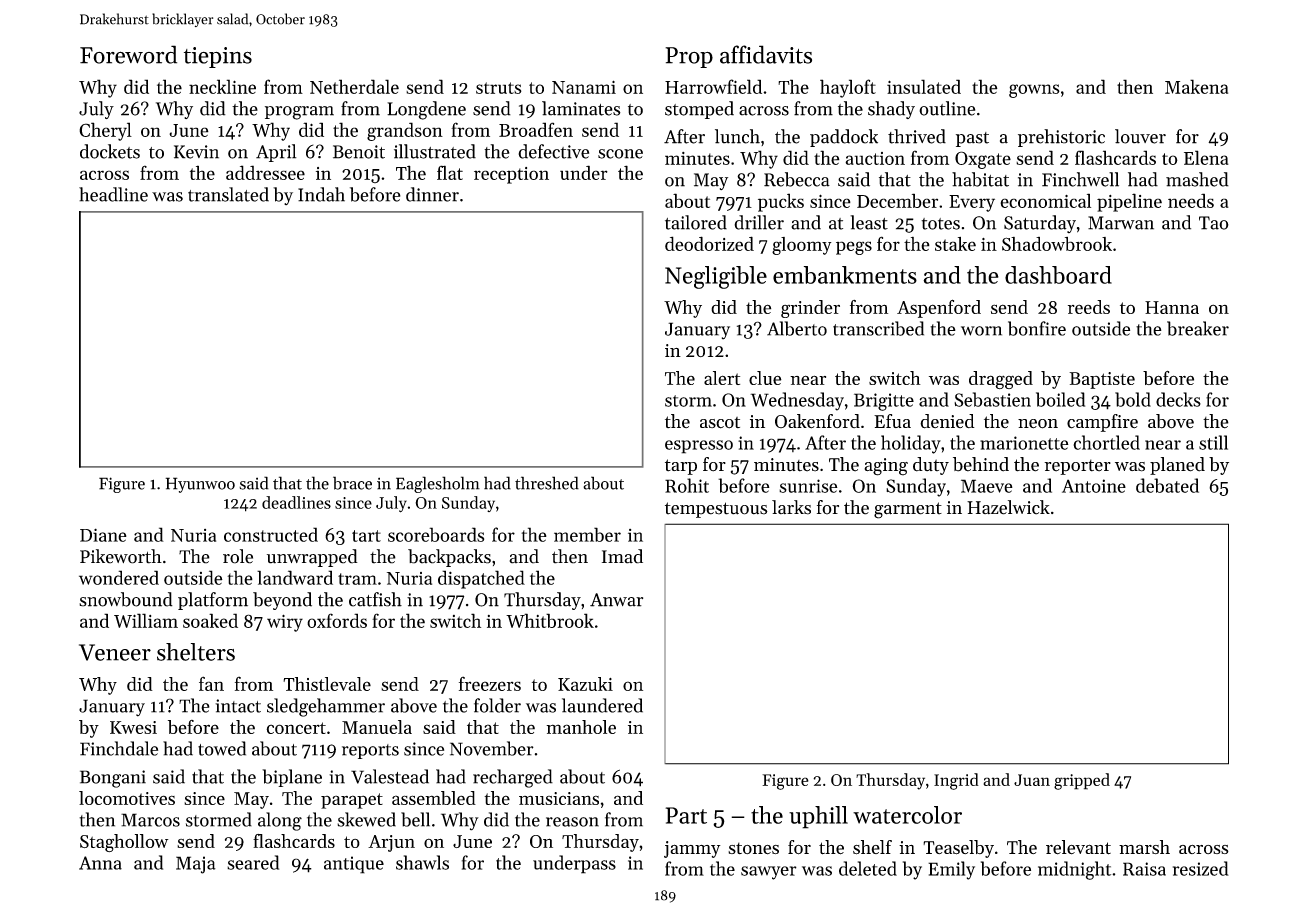 This page has height=924, width=1308. What do you see at coordinates (689, 57) in the page?
I see `Prop` at bounding box center [689, 57].
